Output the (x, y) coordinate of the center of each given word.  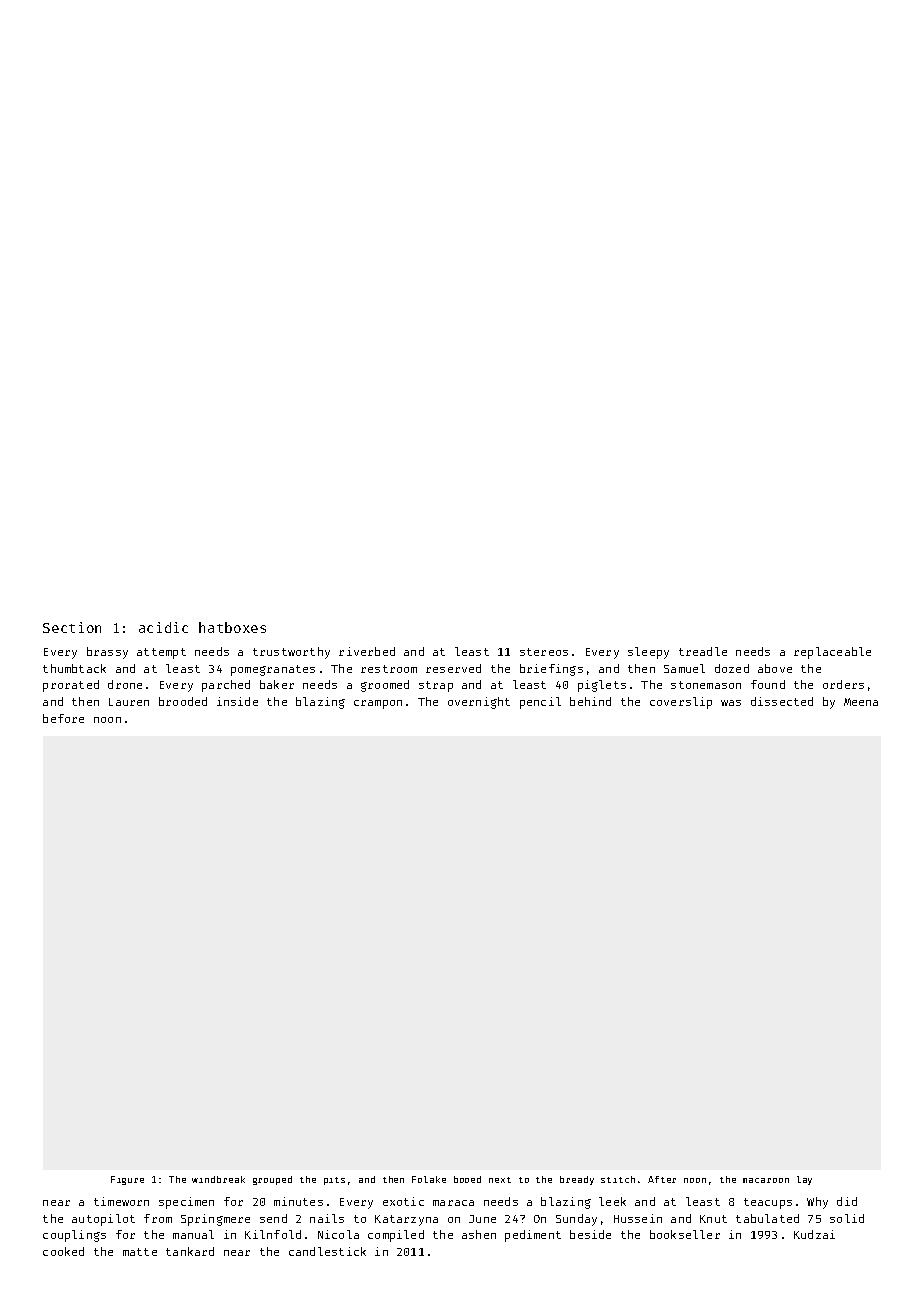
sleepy (648, 653)
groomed (385, 686)
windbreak (218, 1179)
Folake (429, 1179)
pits (334, 1181)
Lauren (129, 702)
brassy (107, 653)
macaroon (766, 1180)
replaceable (832, 653)
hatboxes (232, 627)
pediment (533, 1236)
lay (804, 1180)
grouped (272, 1180)
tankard (190, 1251)
